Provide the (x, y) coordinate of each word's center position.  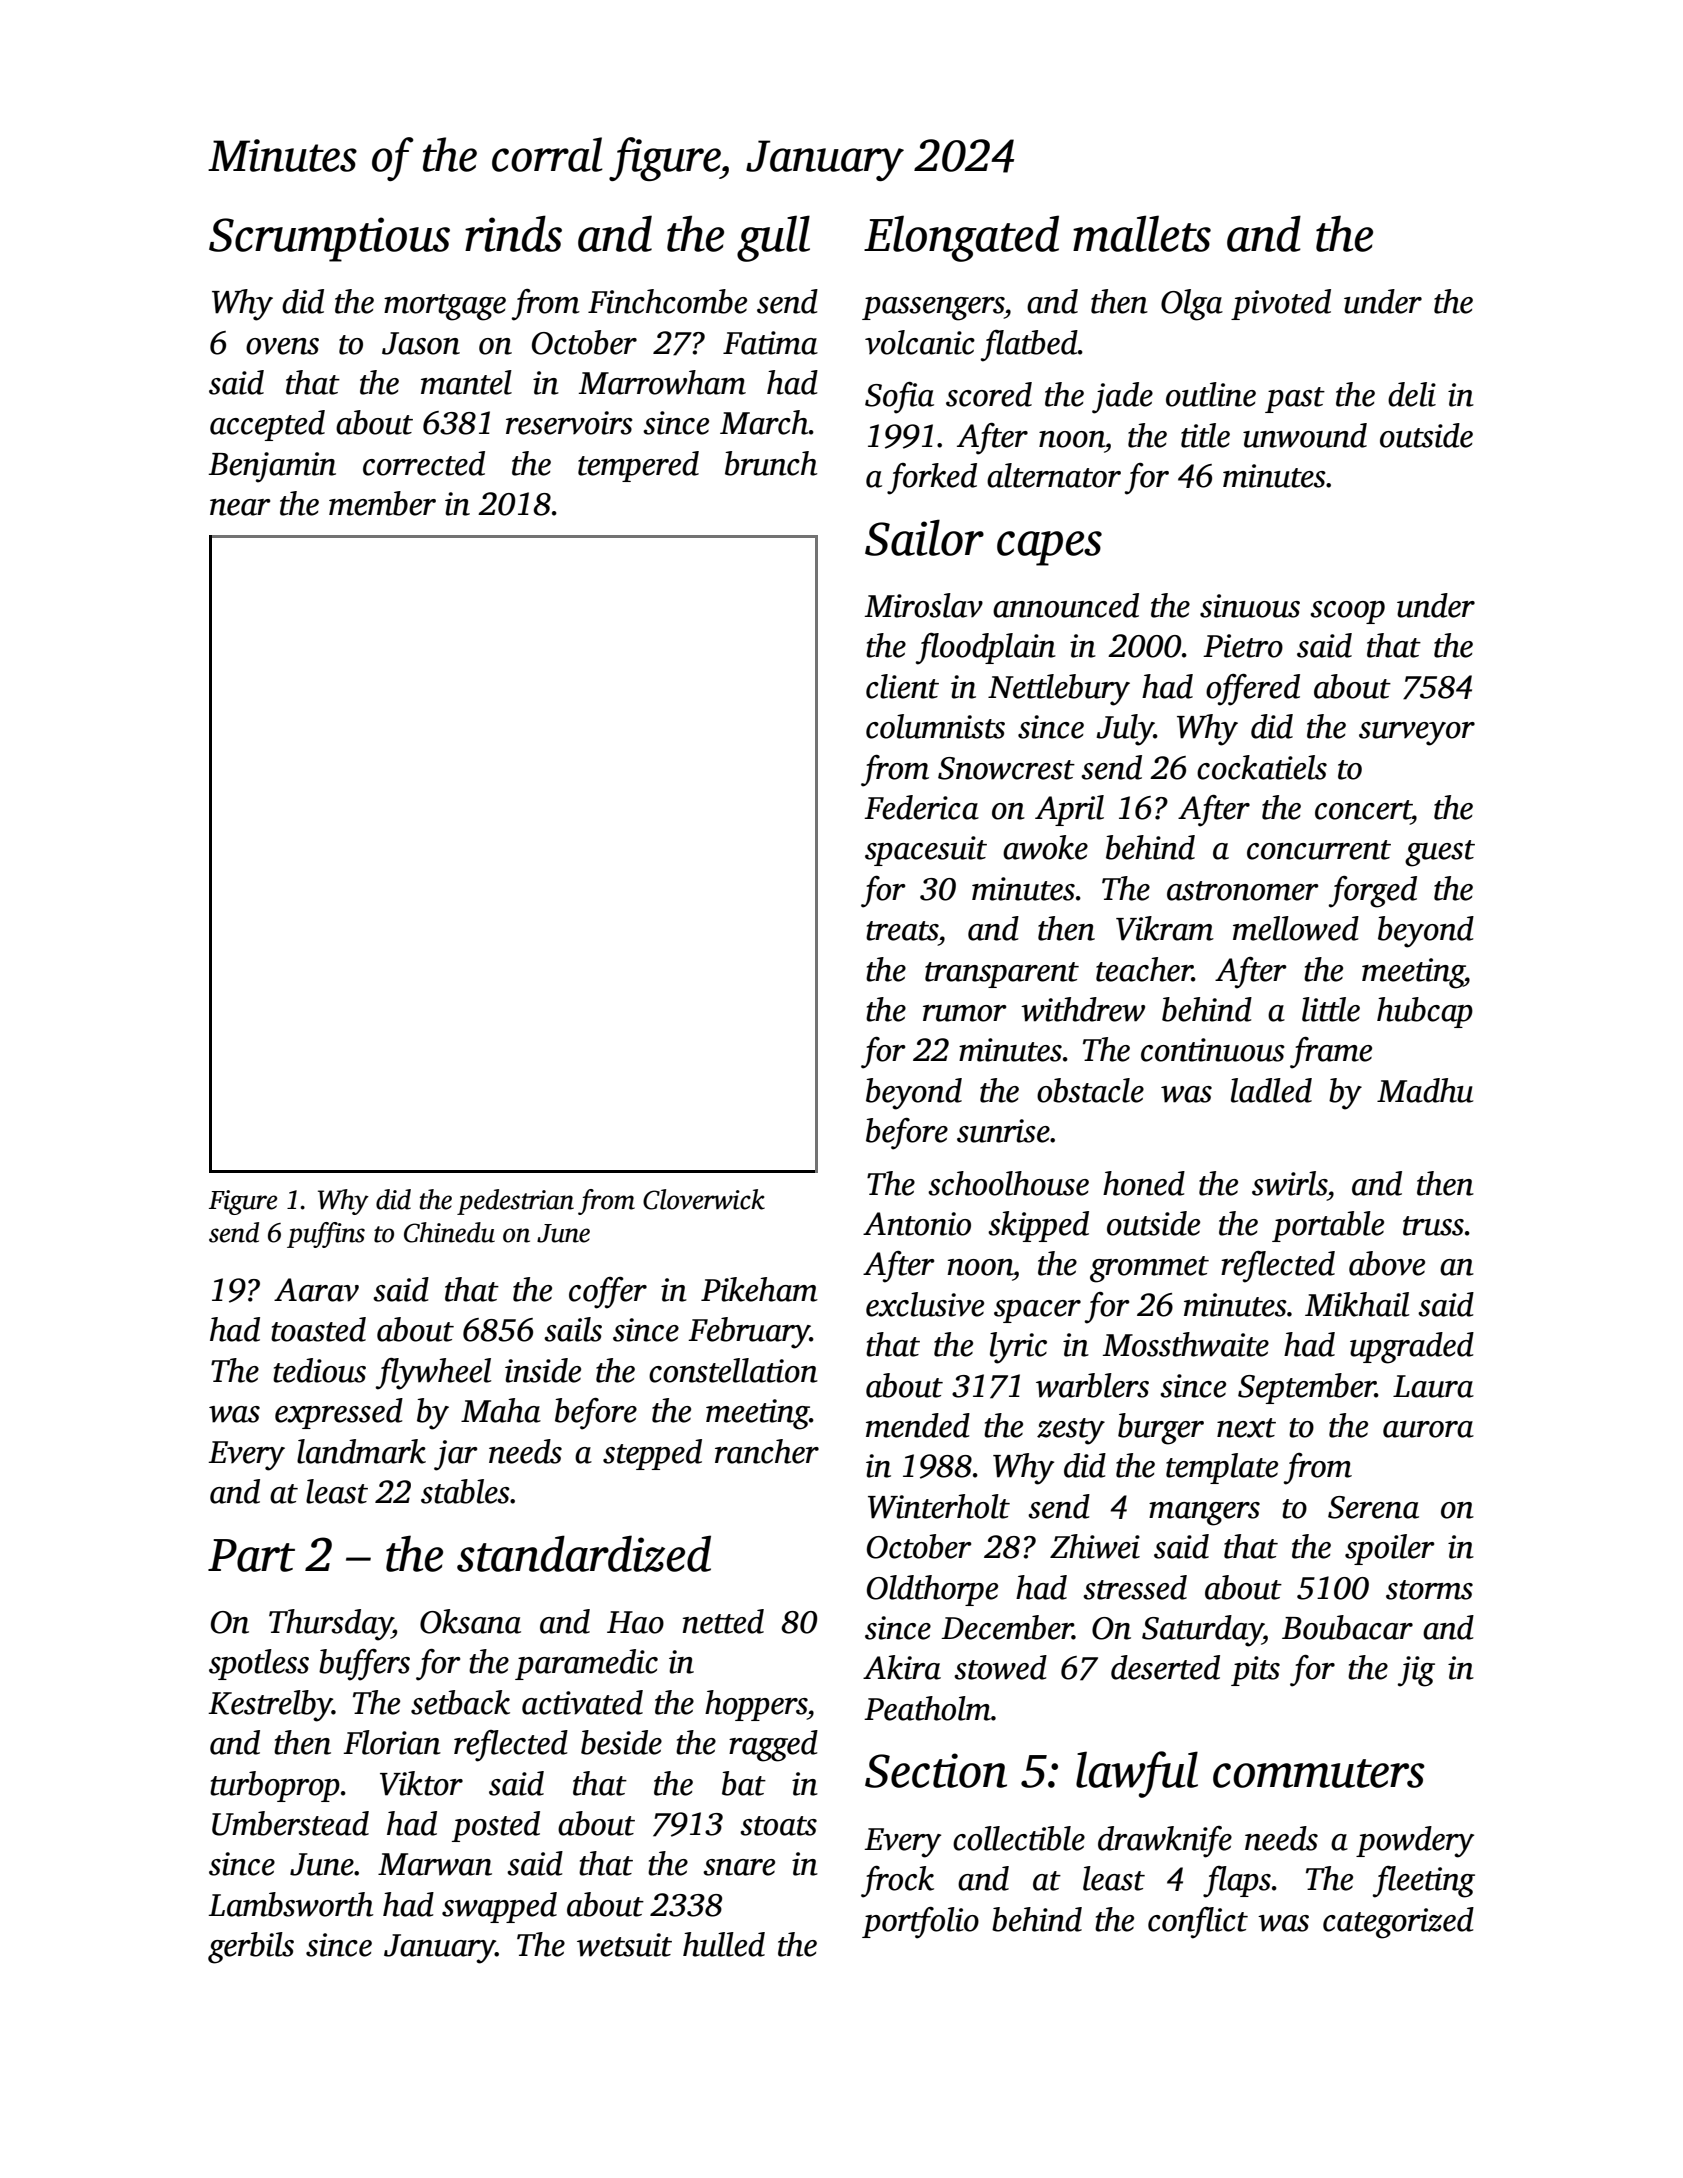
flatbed (1029, 346)
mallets (1142, 233)
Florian (392, 1742)
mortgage (445, 307)
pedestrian (515, 1202)
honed (1144, 1183)
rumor (964, 1013)
